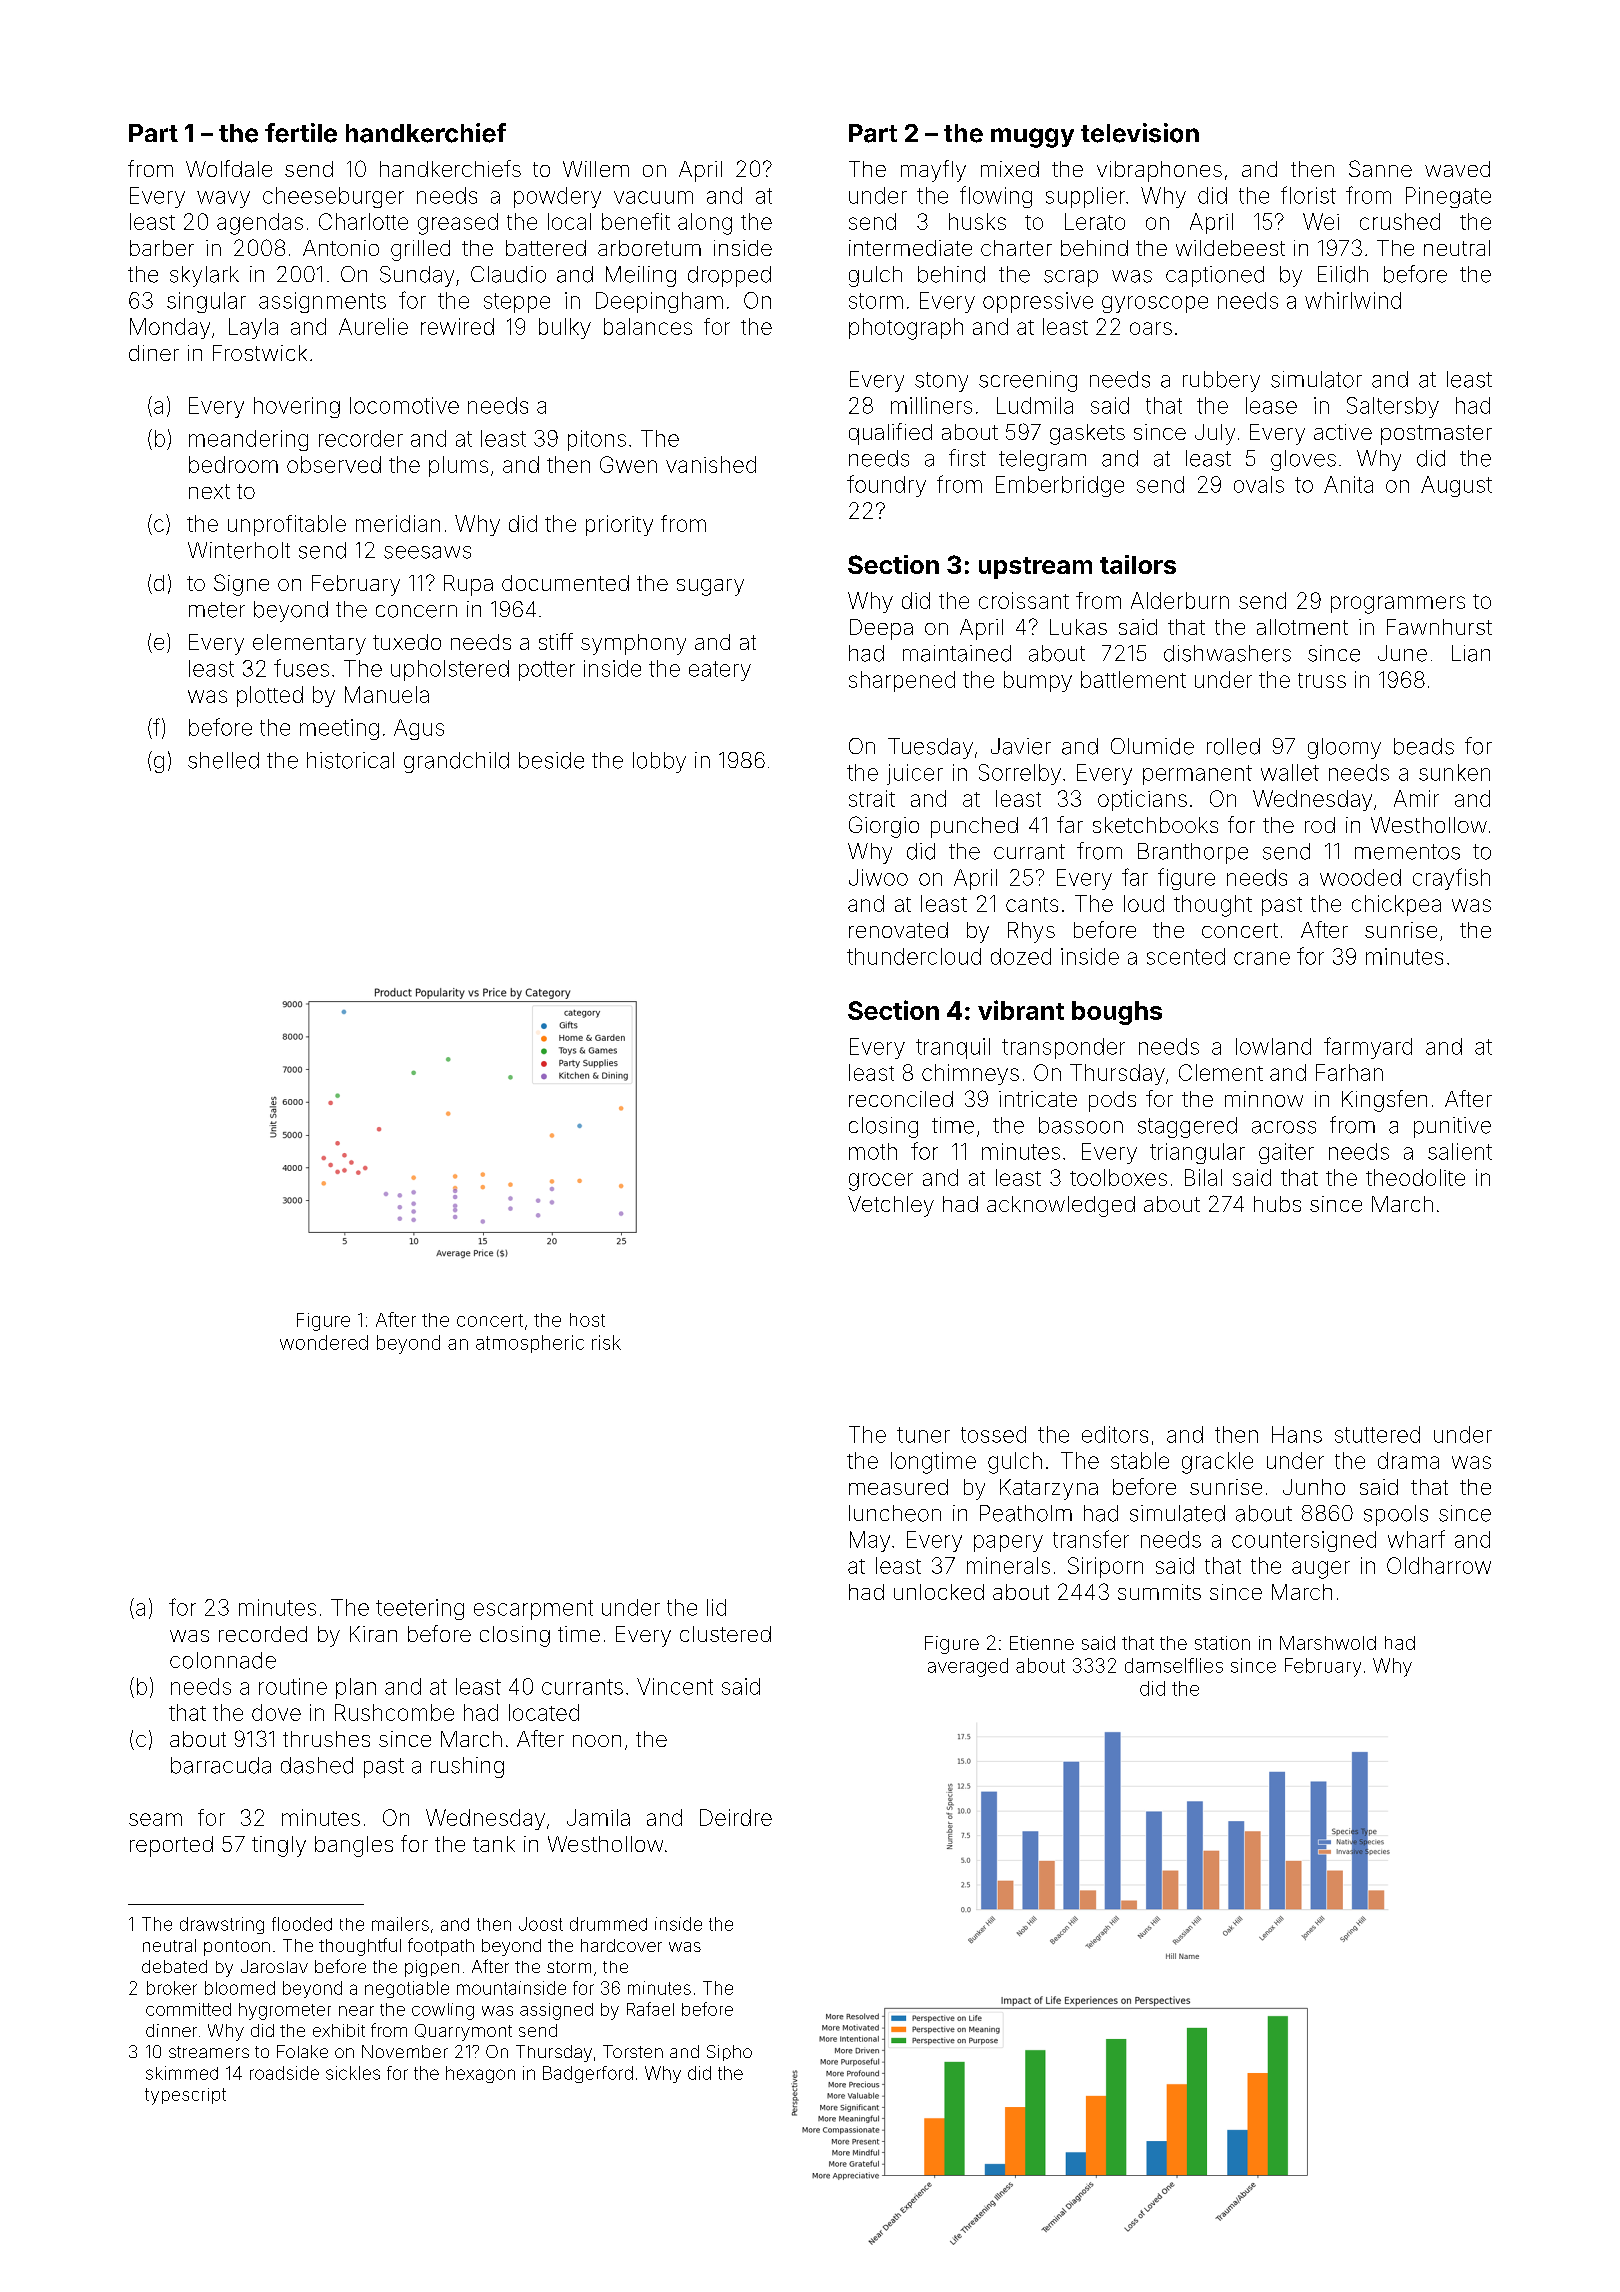  I want to click on Sipho, so click(729, 2053).
